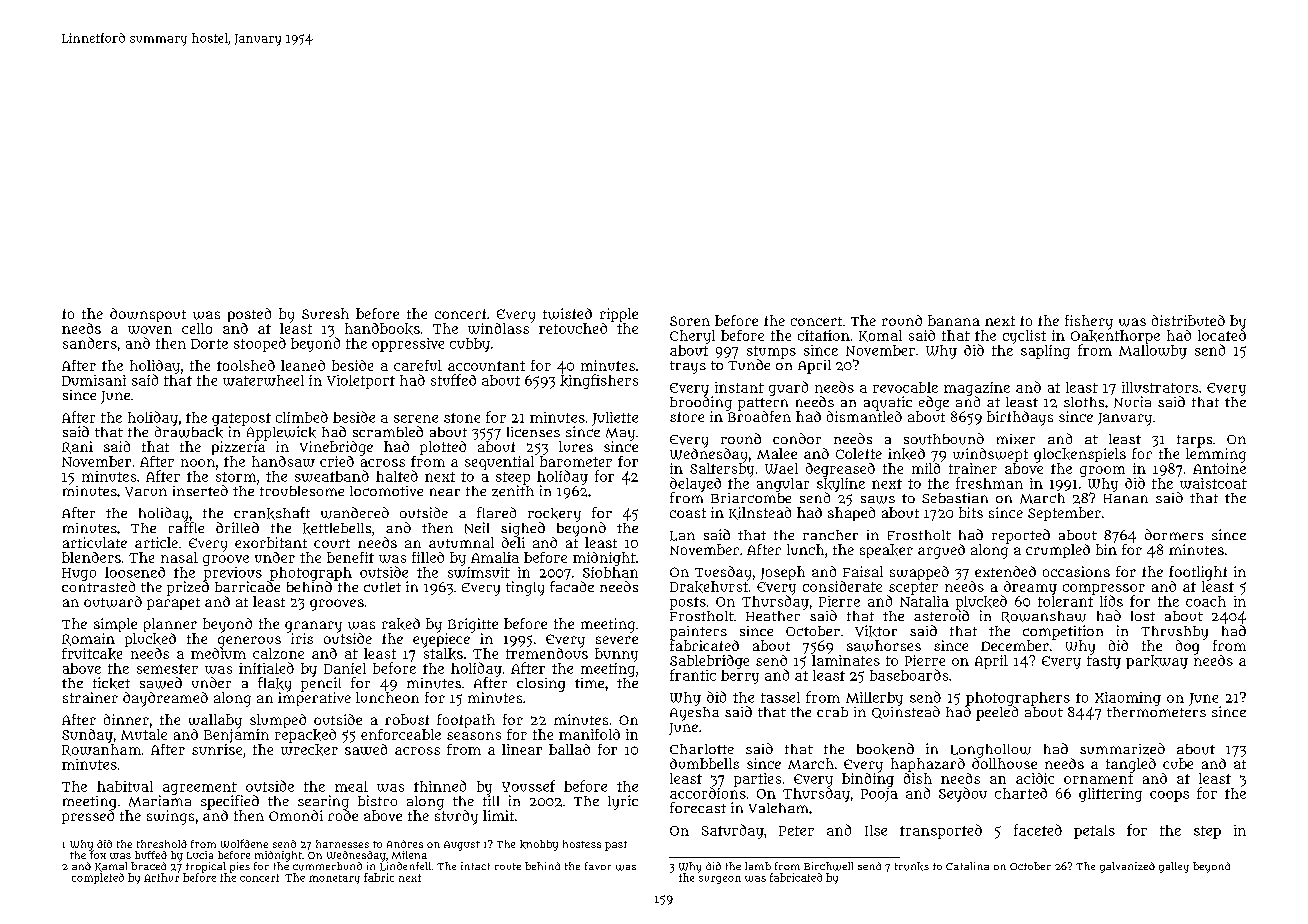 The height and width of the screenshot is (924, 1308). What do you see at coordinates (443, 654) in the screenshot?
I see `stalks` at bounding box center [443, 654].
